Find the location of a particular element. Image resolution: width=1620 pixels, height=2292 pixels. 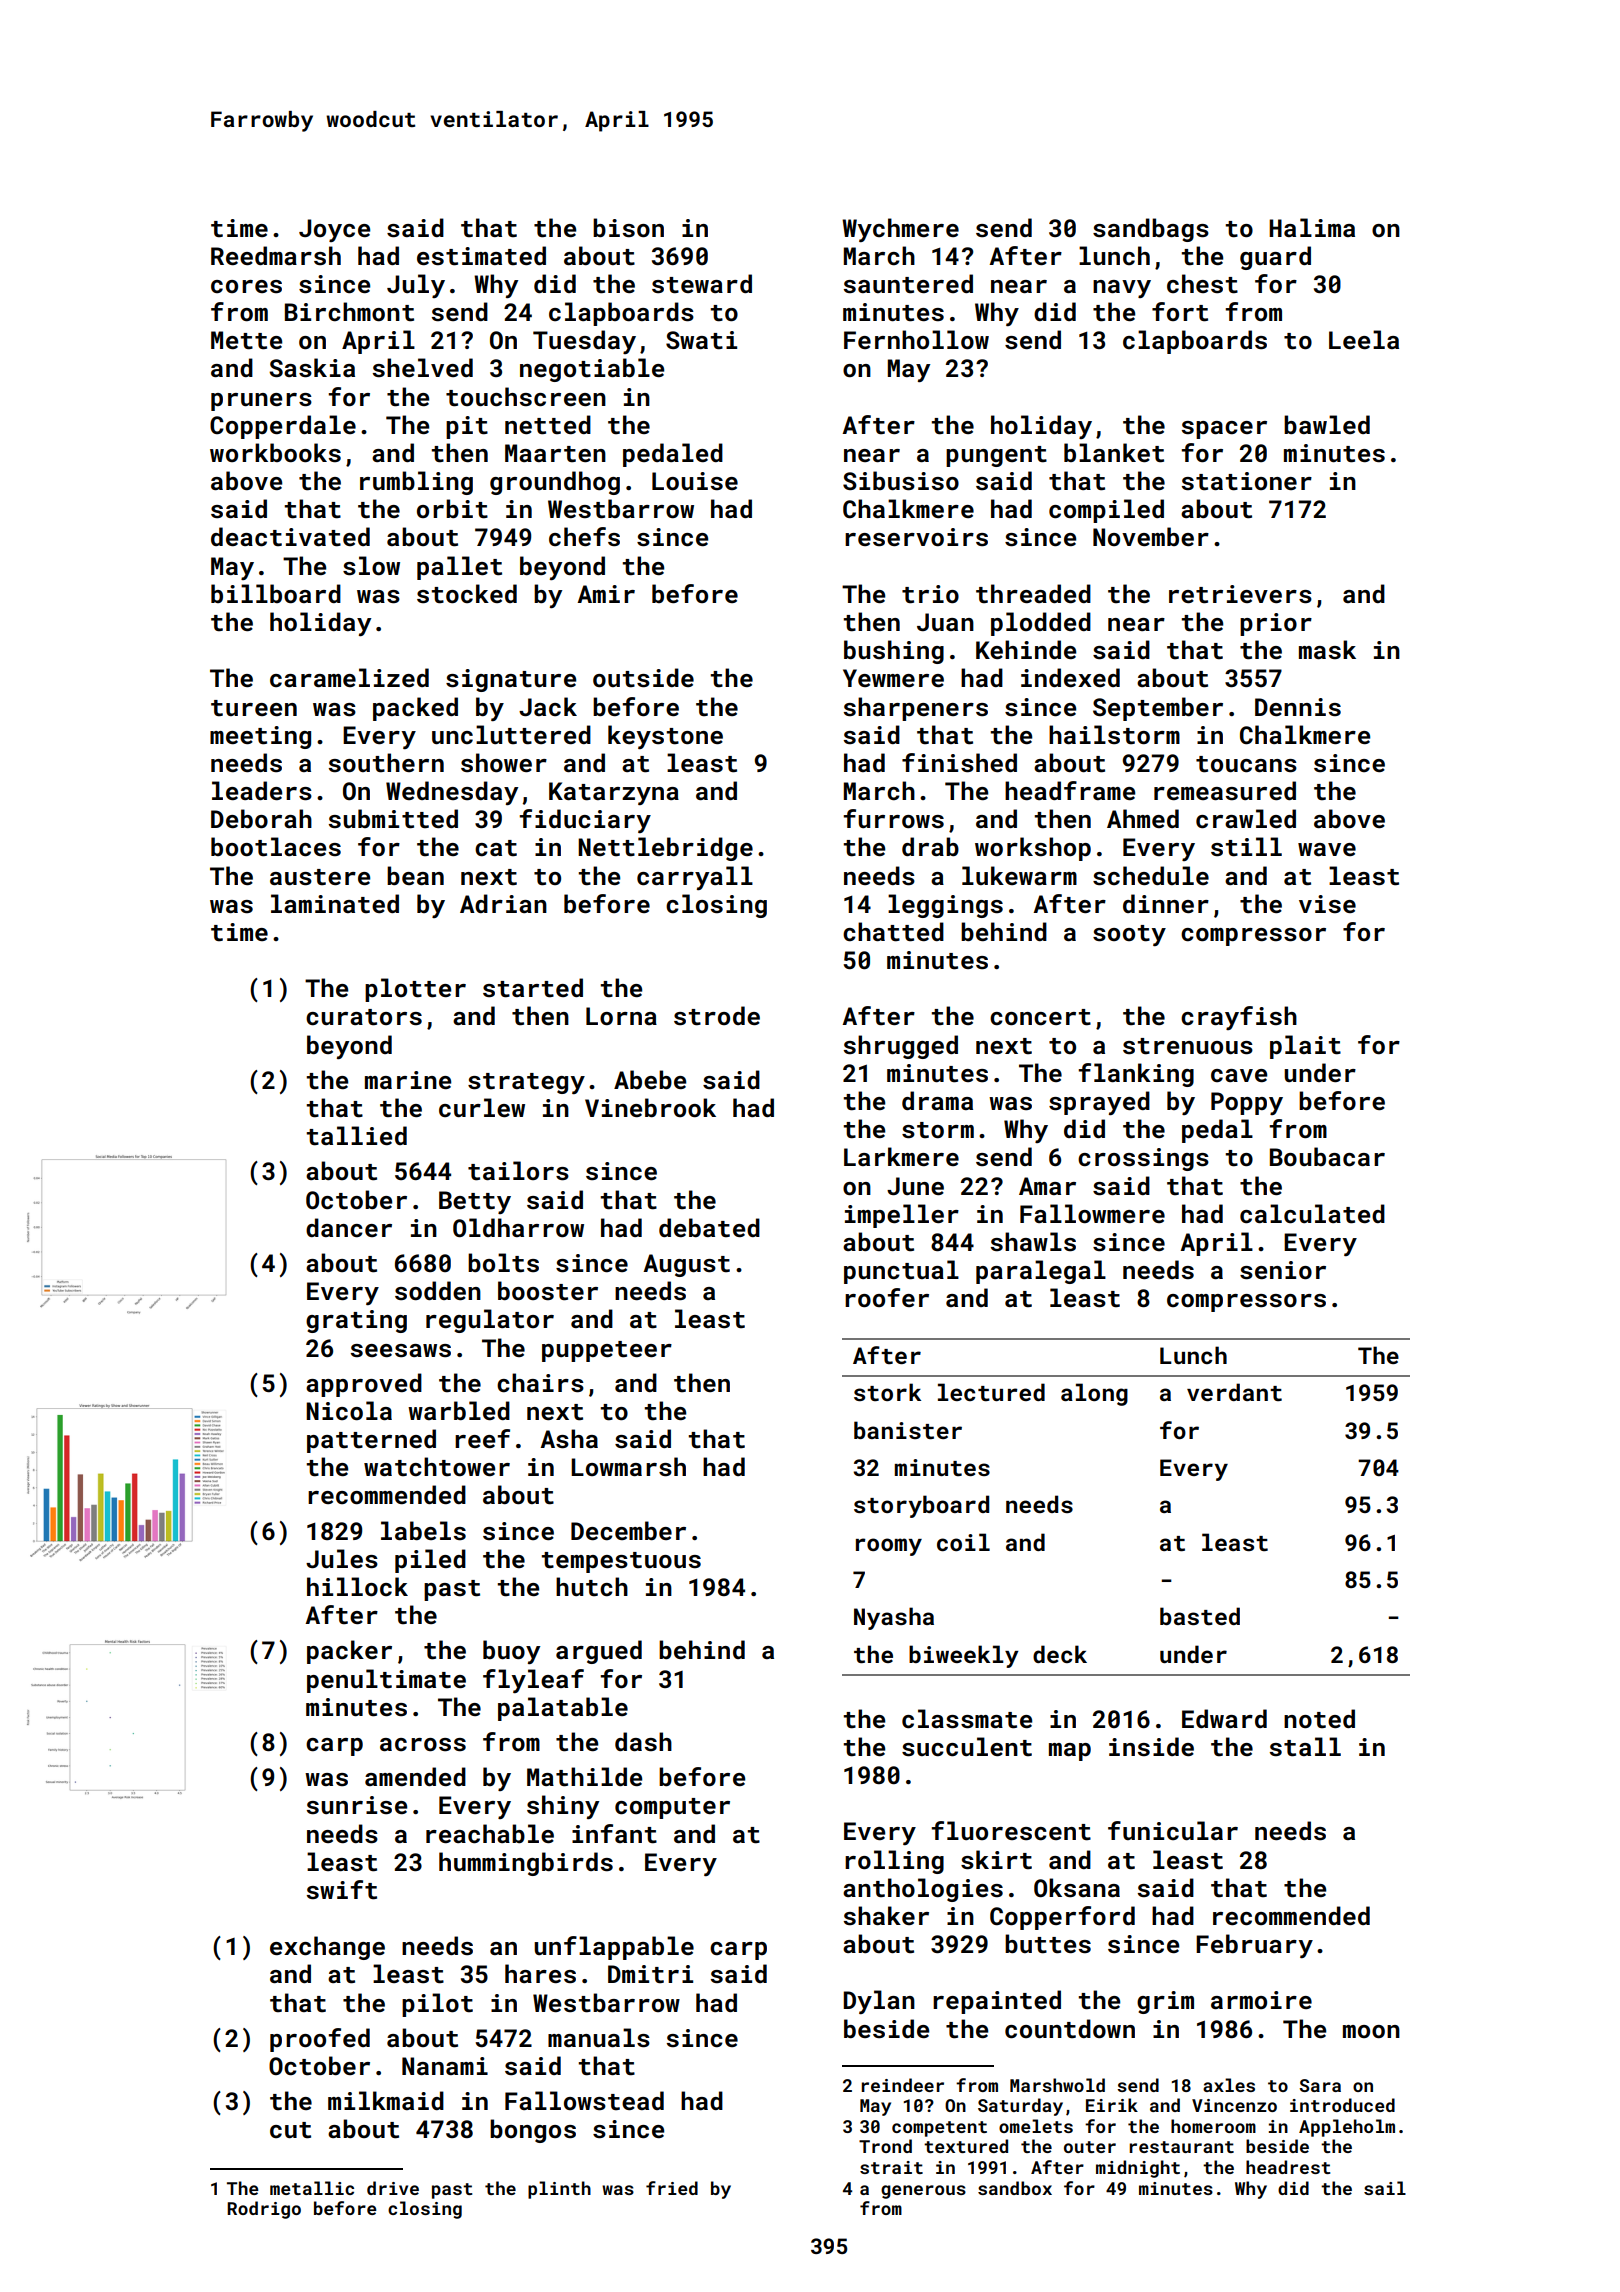

Dennis is located at coordinates (1298, 707).
